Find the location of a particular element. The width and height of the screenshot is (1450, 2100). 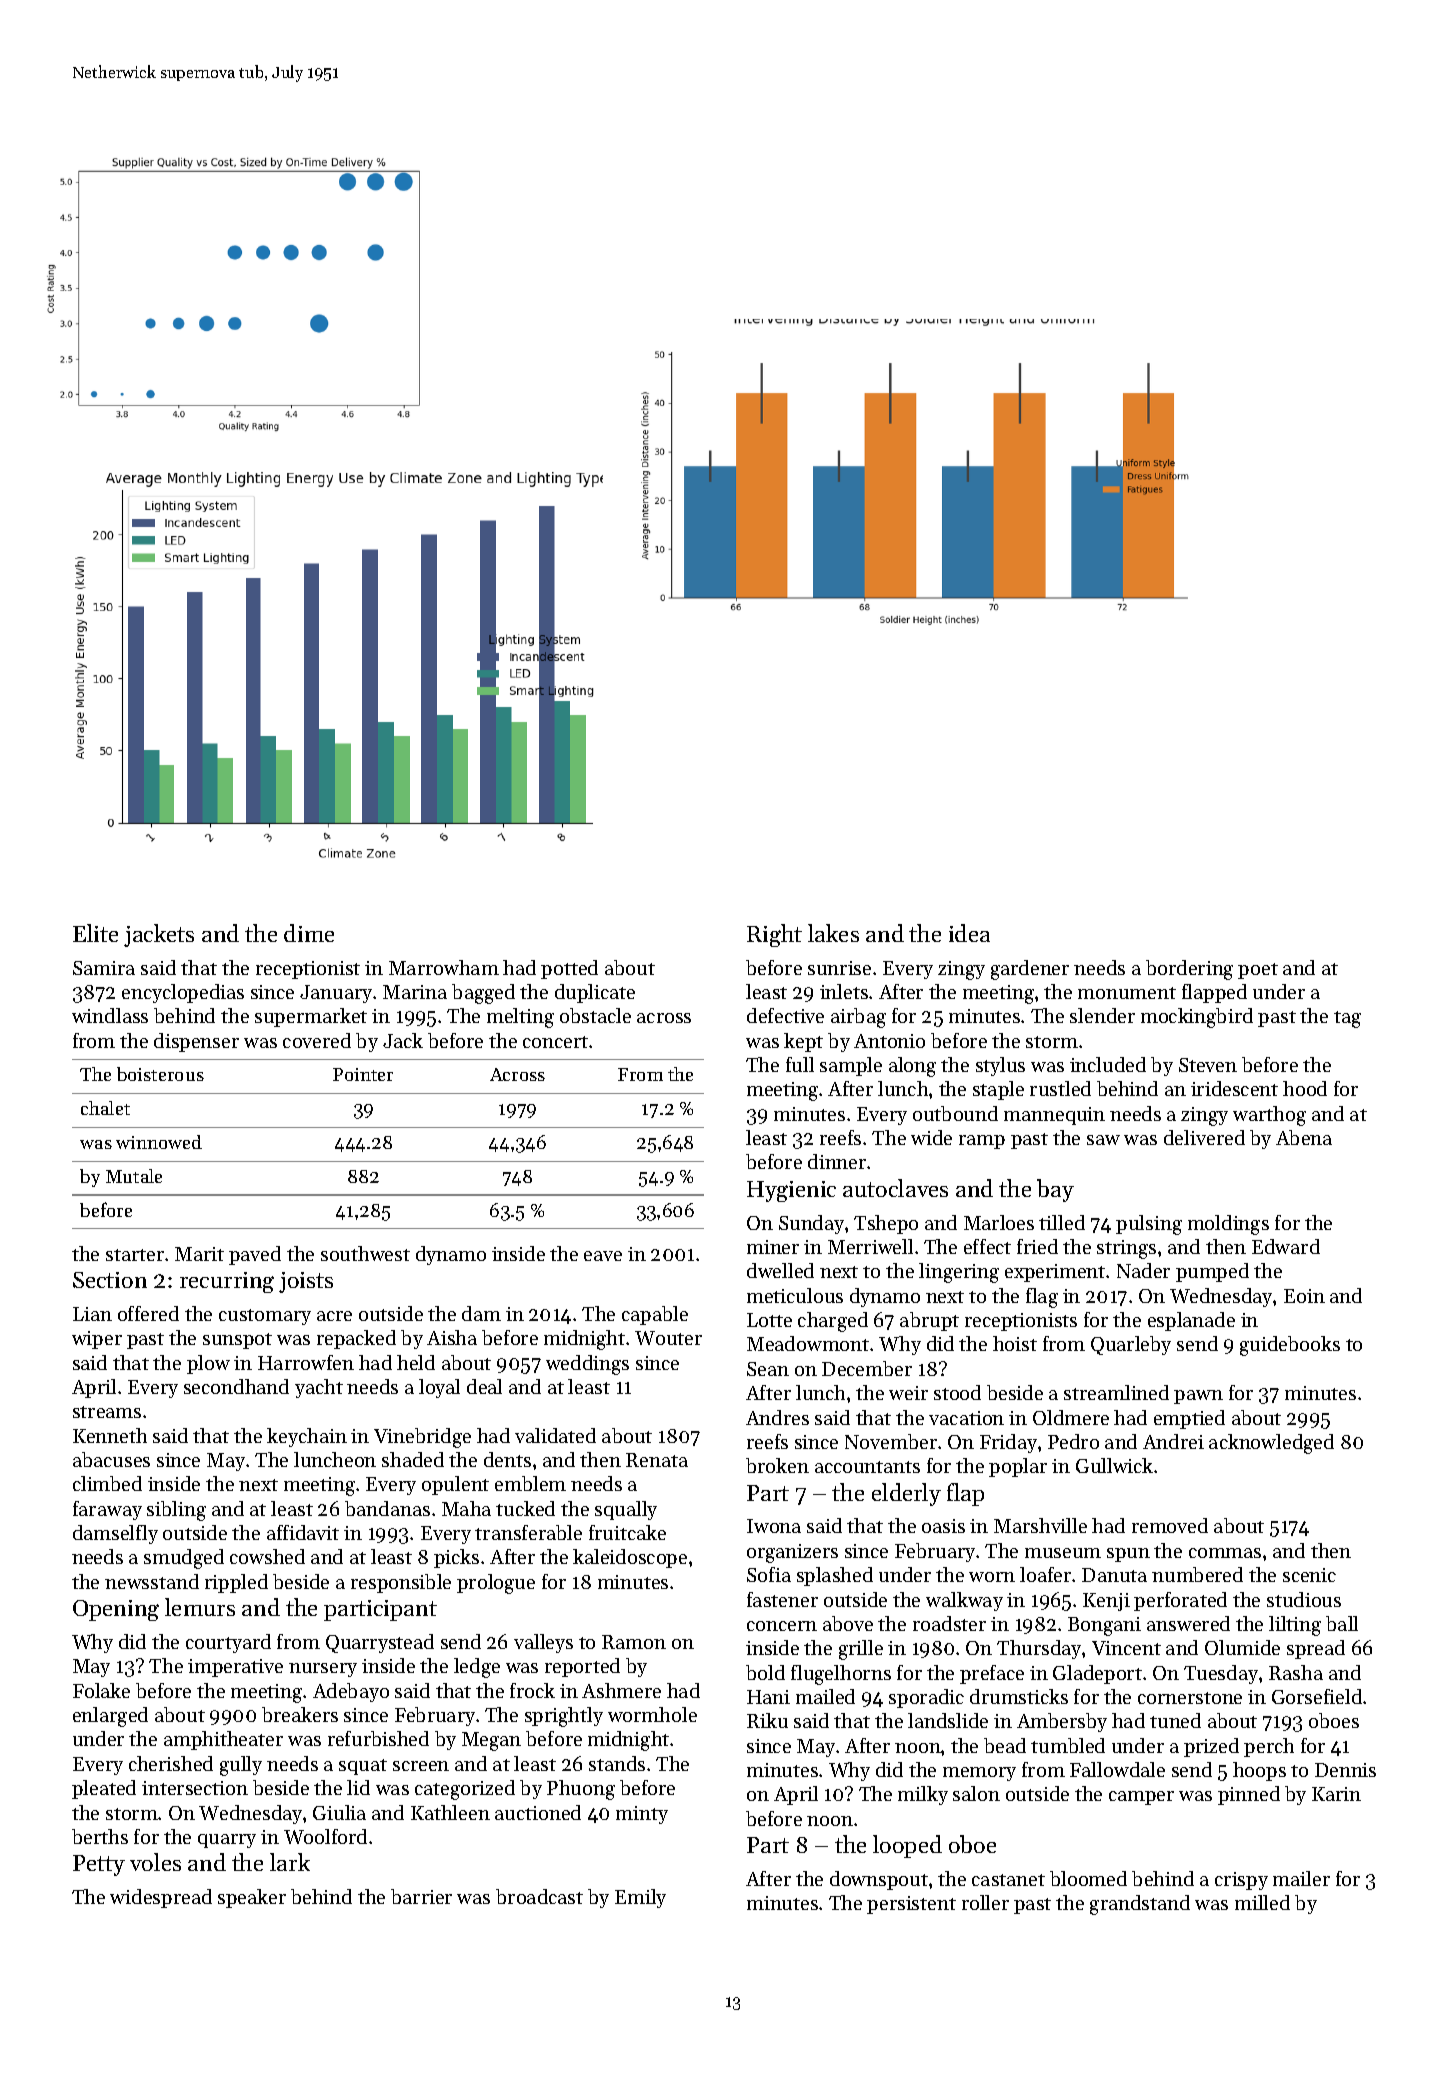

spun is located at coordinates (1128, 1555).
